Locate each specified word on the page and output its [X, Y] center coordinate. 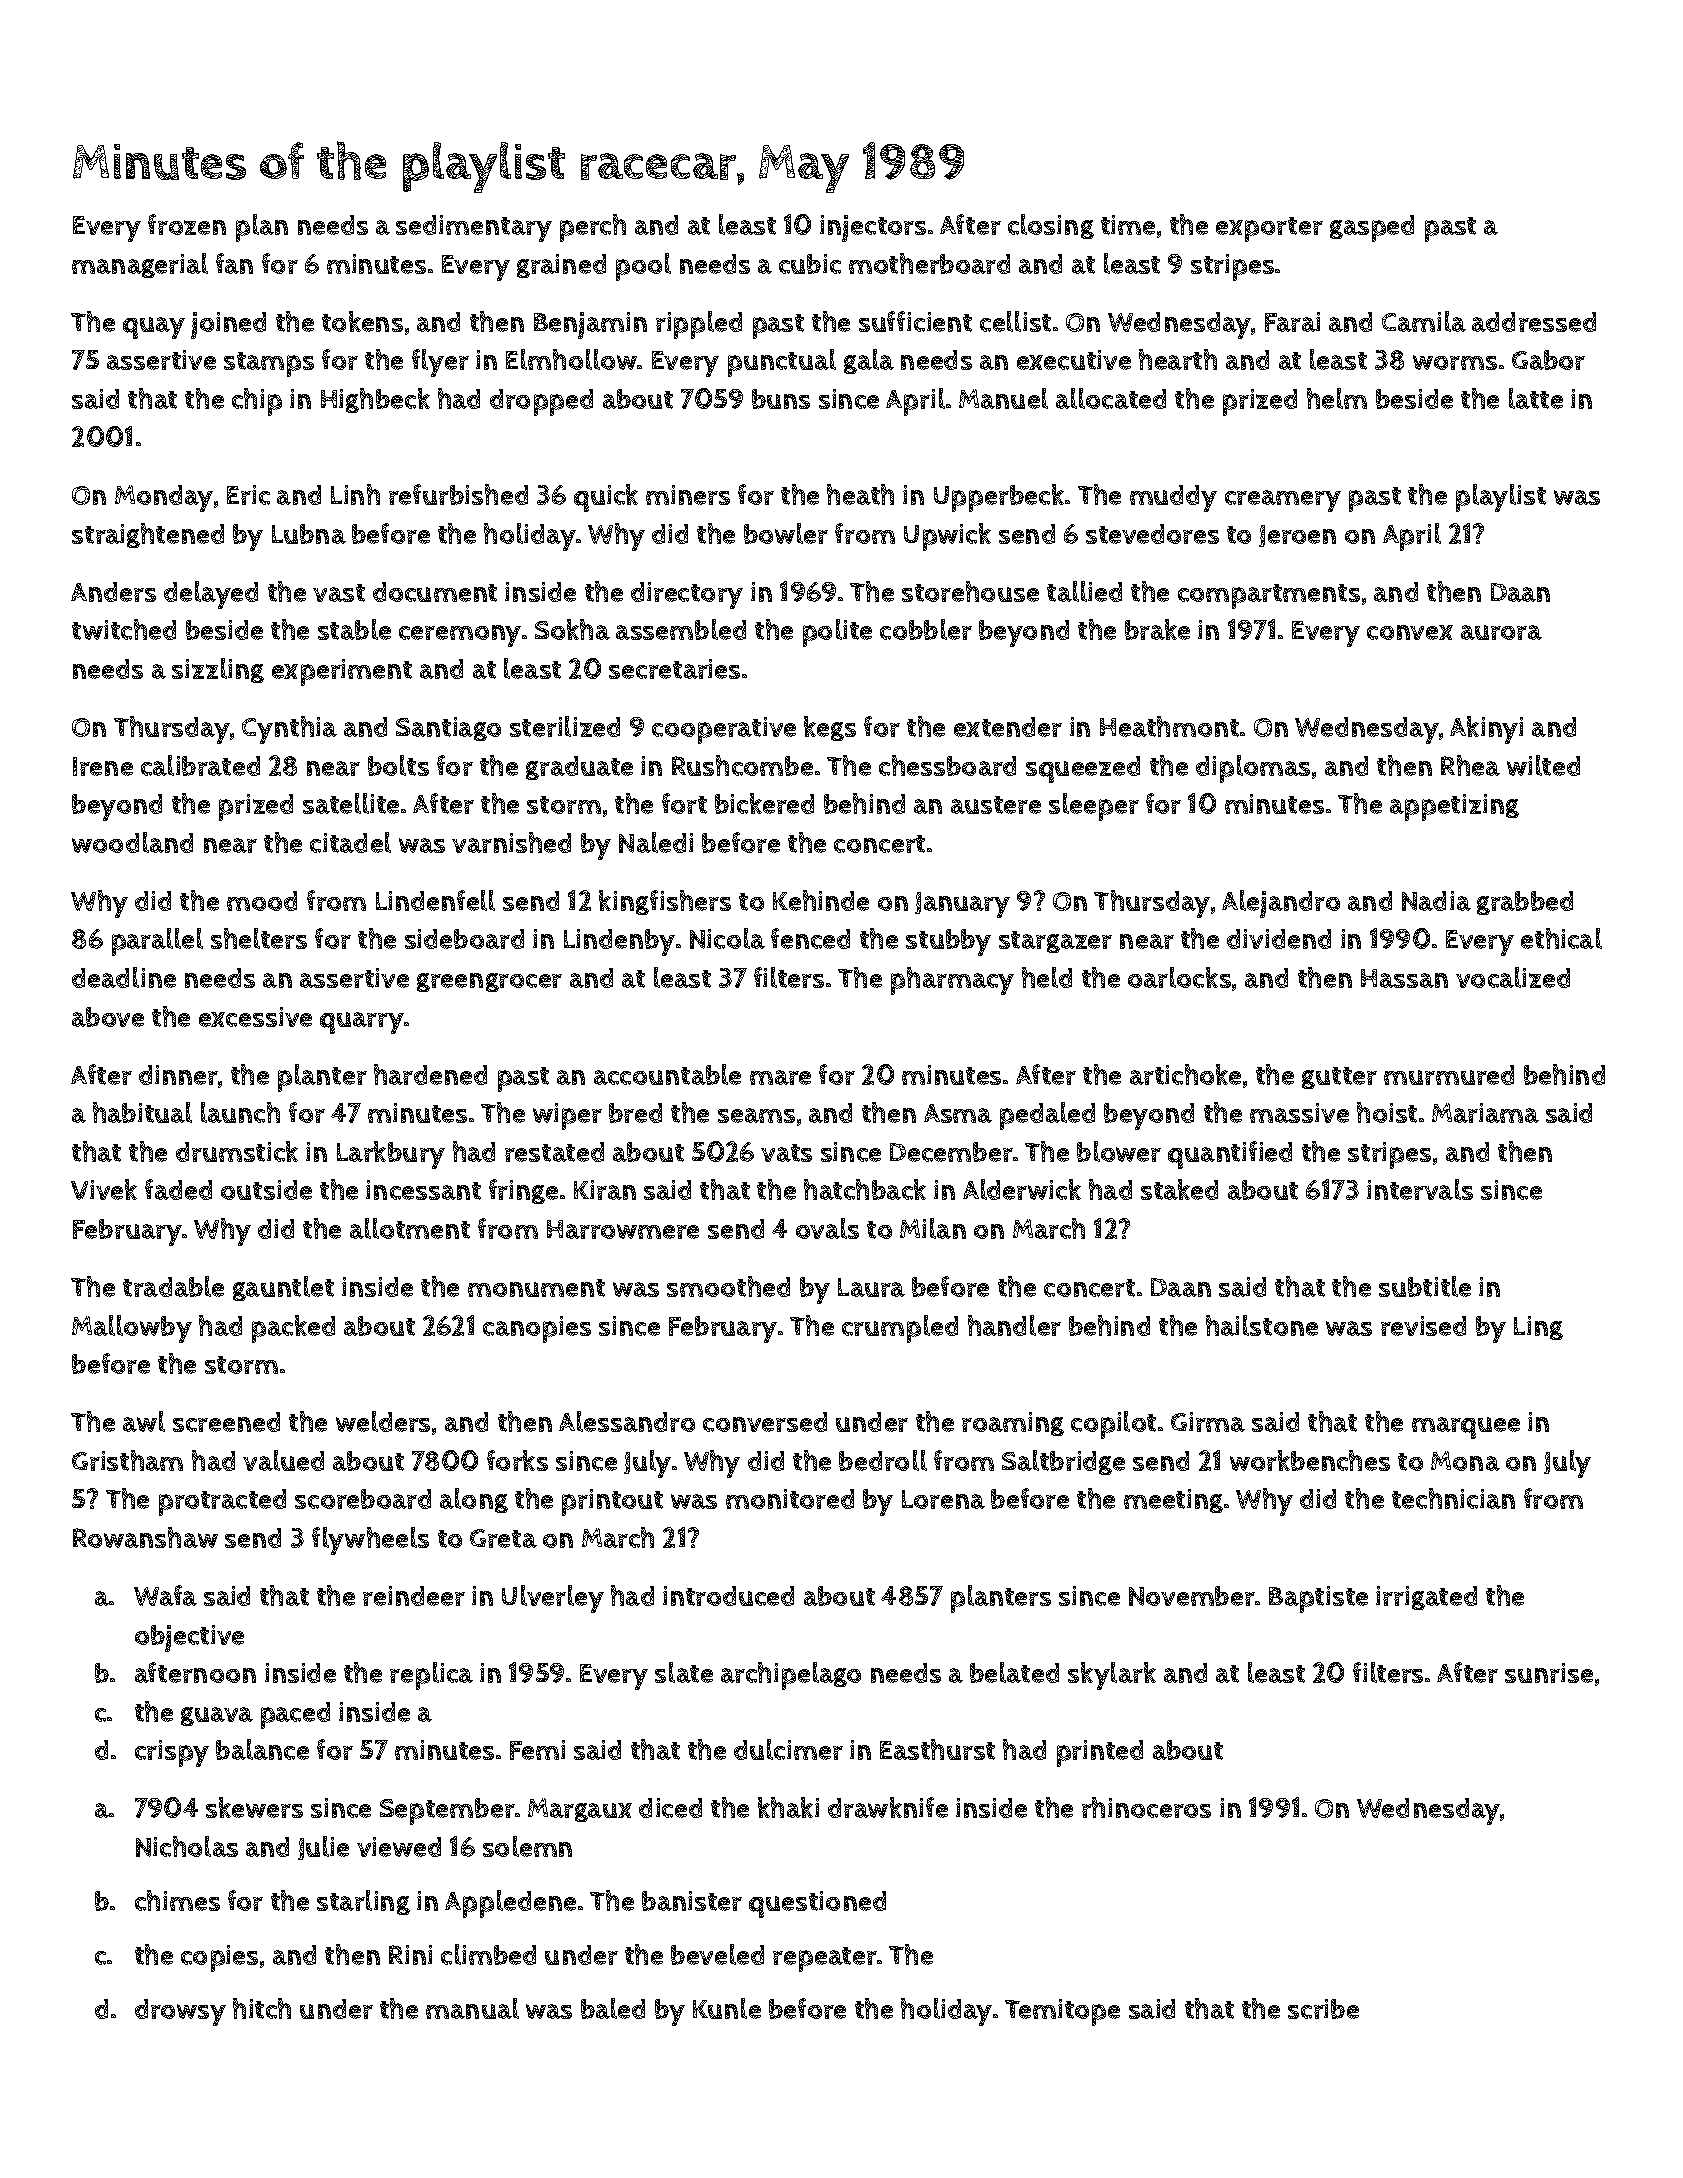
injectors [873, 228]
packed [293, 1329]
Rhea [1470, 765]
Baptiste [1318, 1599]
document [435, 592]
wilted [1543, 765]
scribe [1323, 2009]
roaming [1013, 1424]
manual [472, 2008]
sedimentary [474, 228]
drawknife [888, 1807]
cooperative [724, 730]
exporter [1269, 229]
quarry [362, 1023]
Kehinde [821, 900]
